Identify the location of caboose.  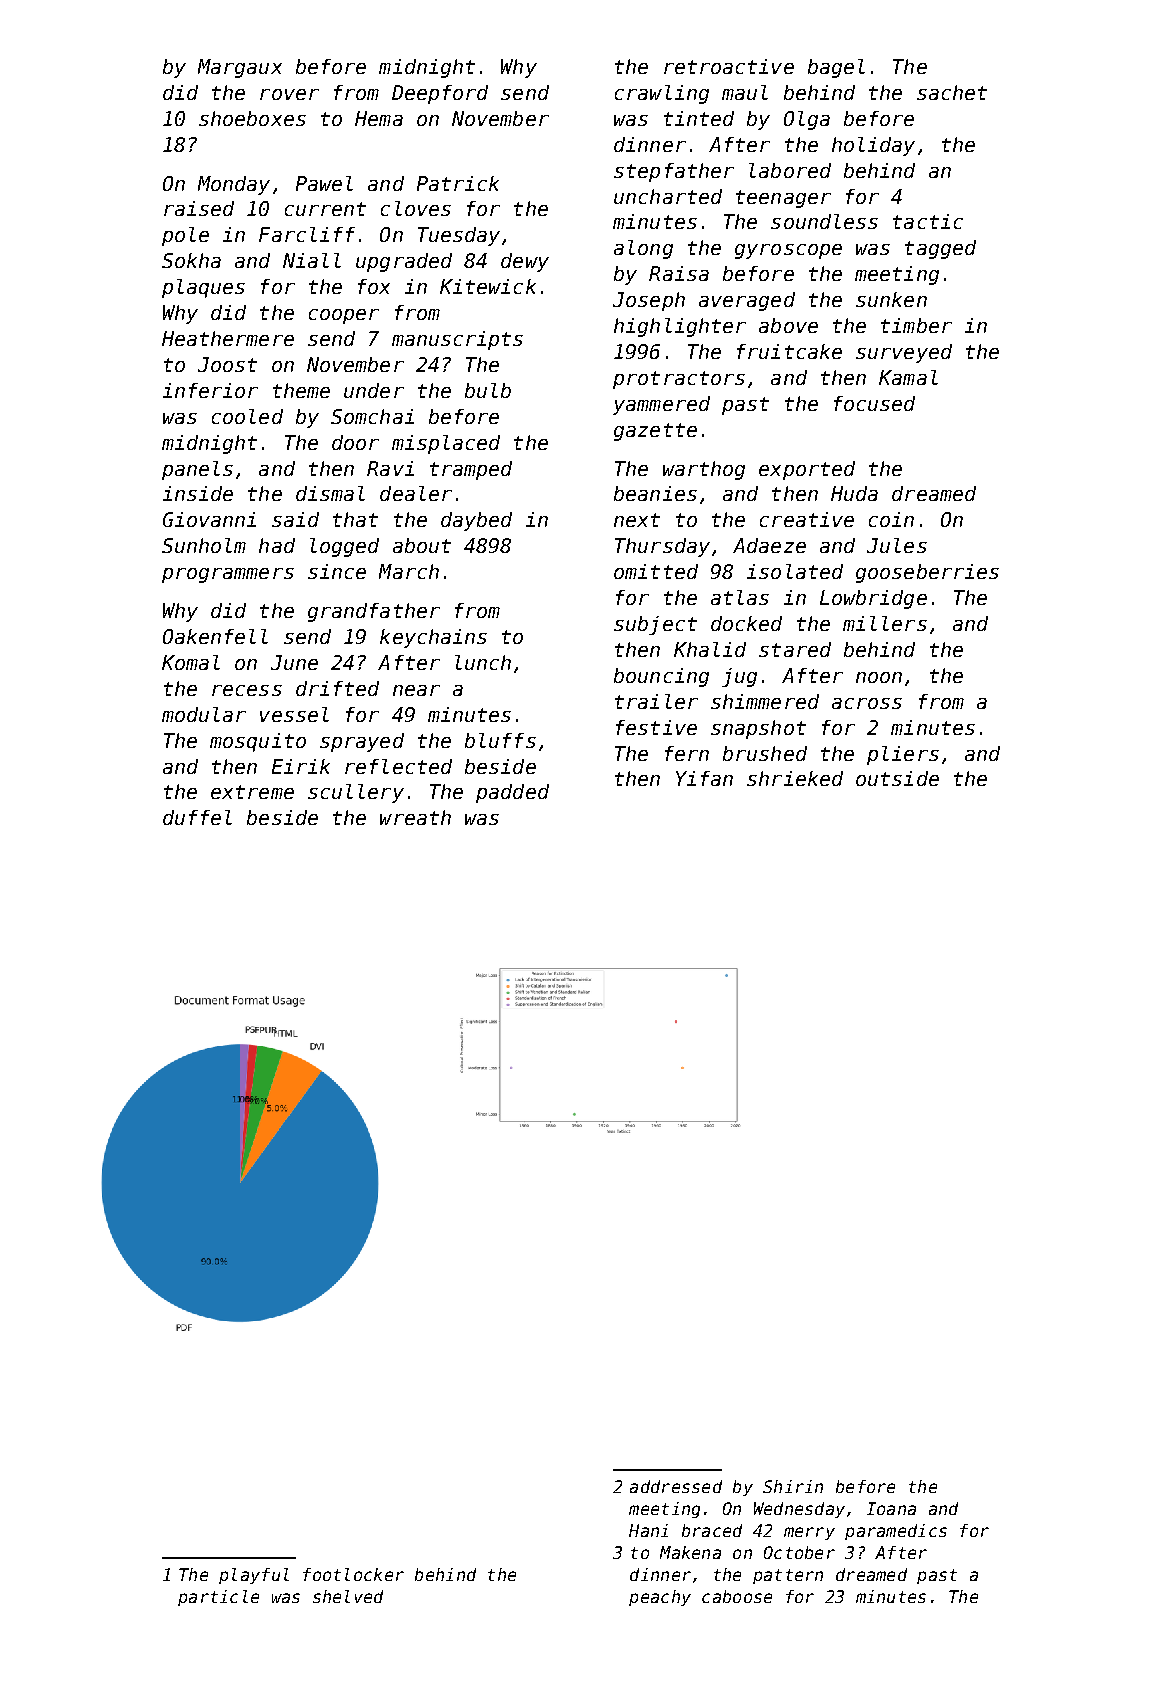
(737, 1596).
